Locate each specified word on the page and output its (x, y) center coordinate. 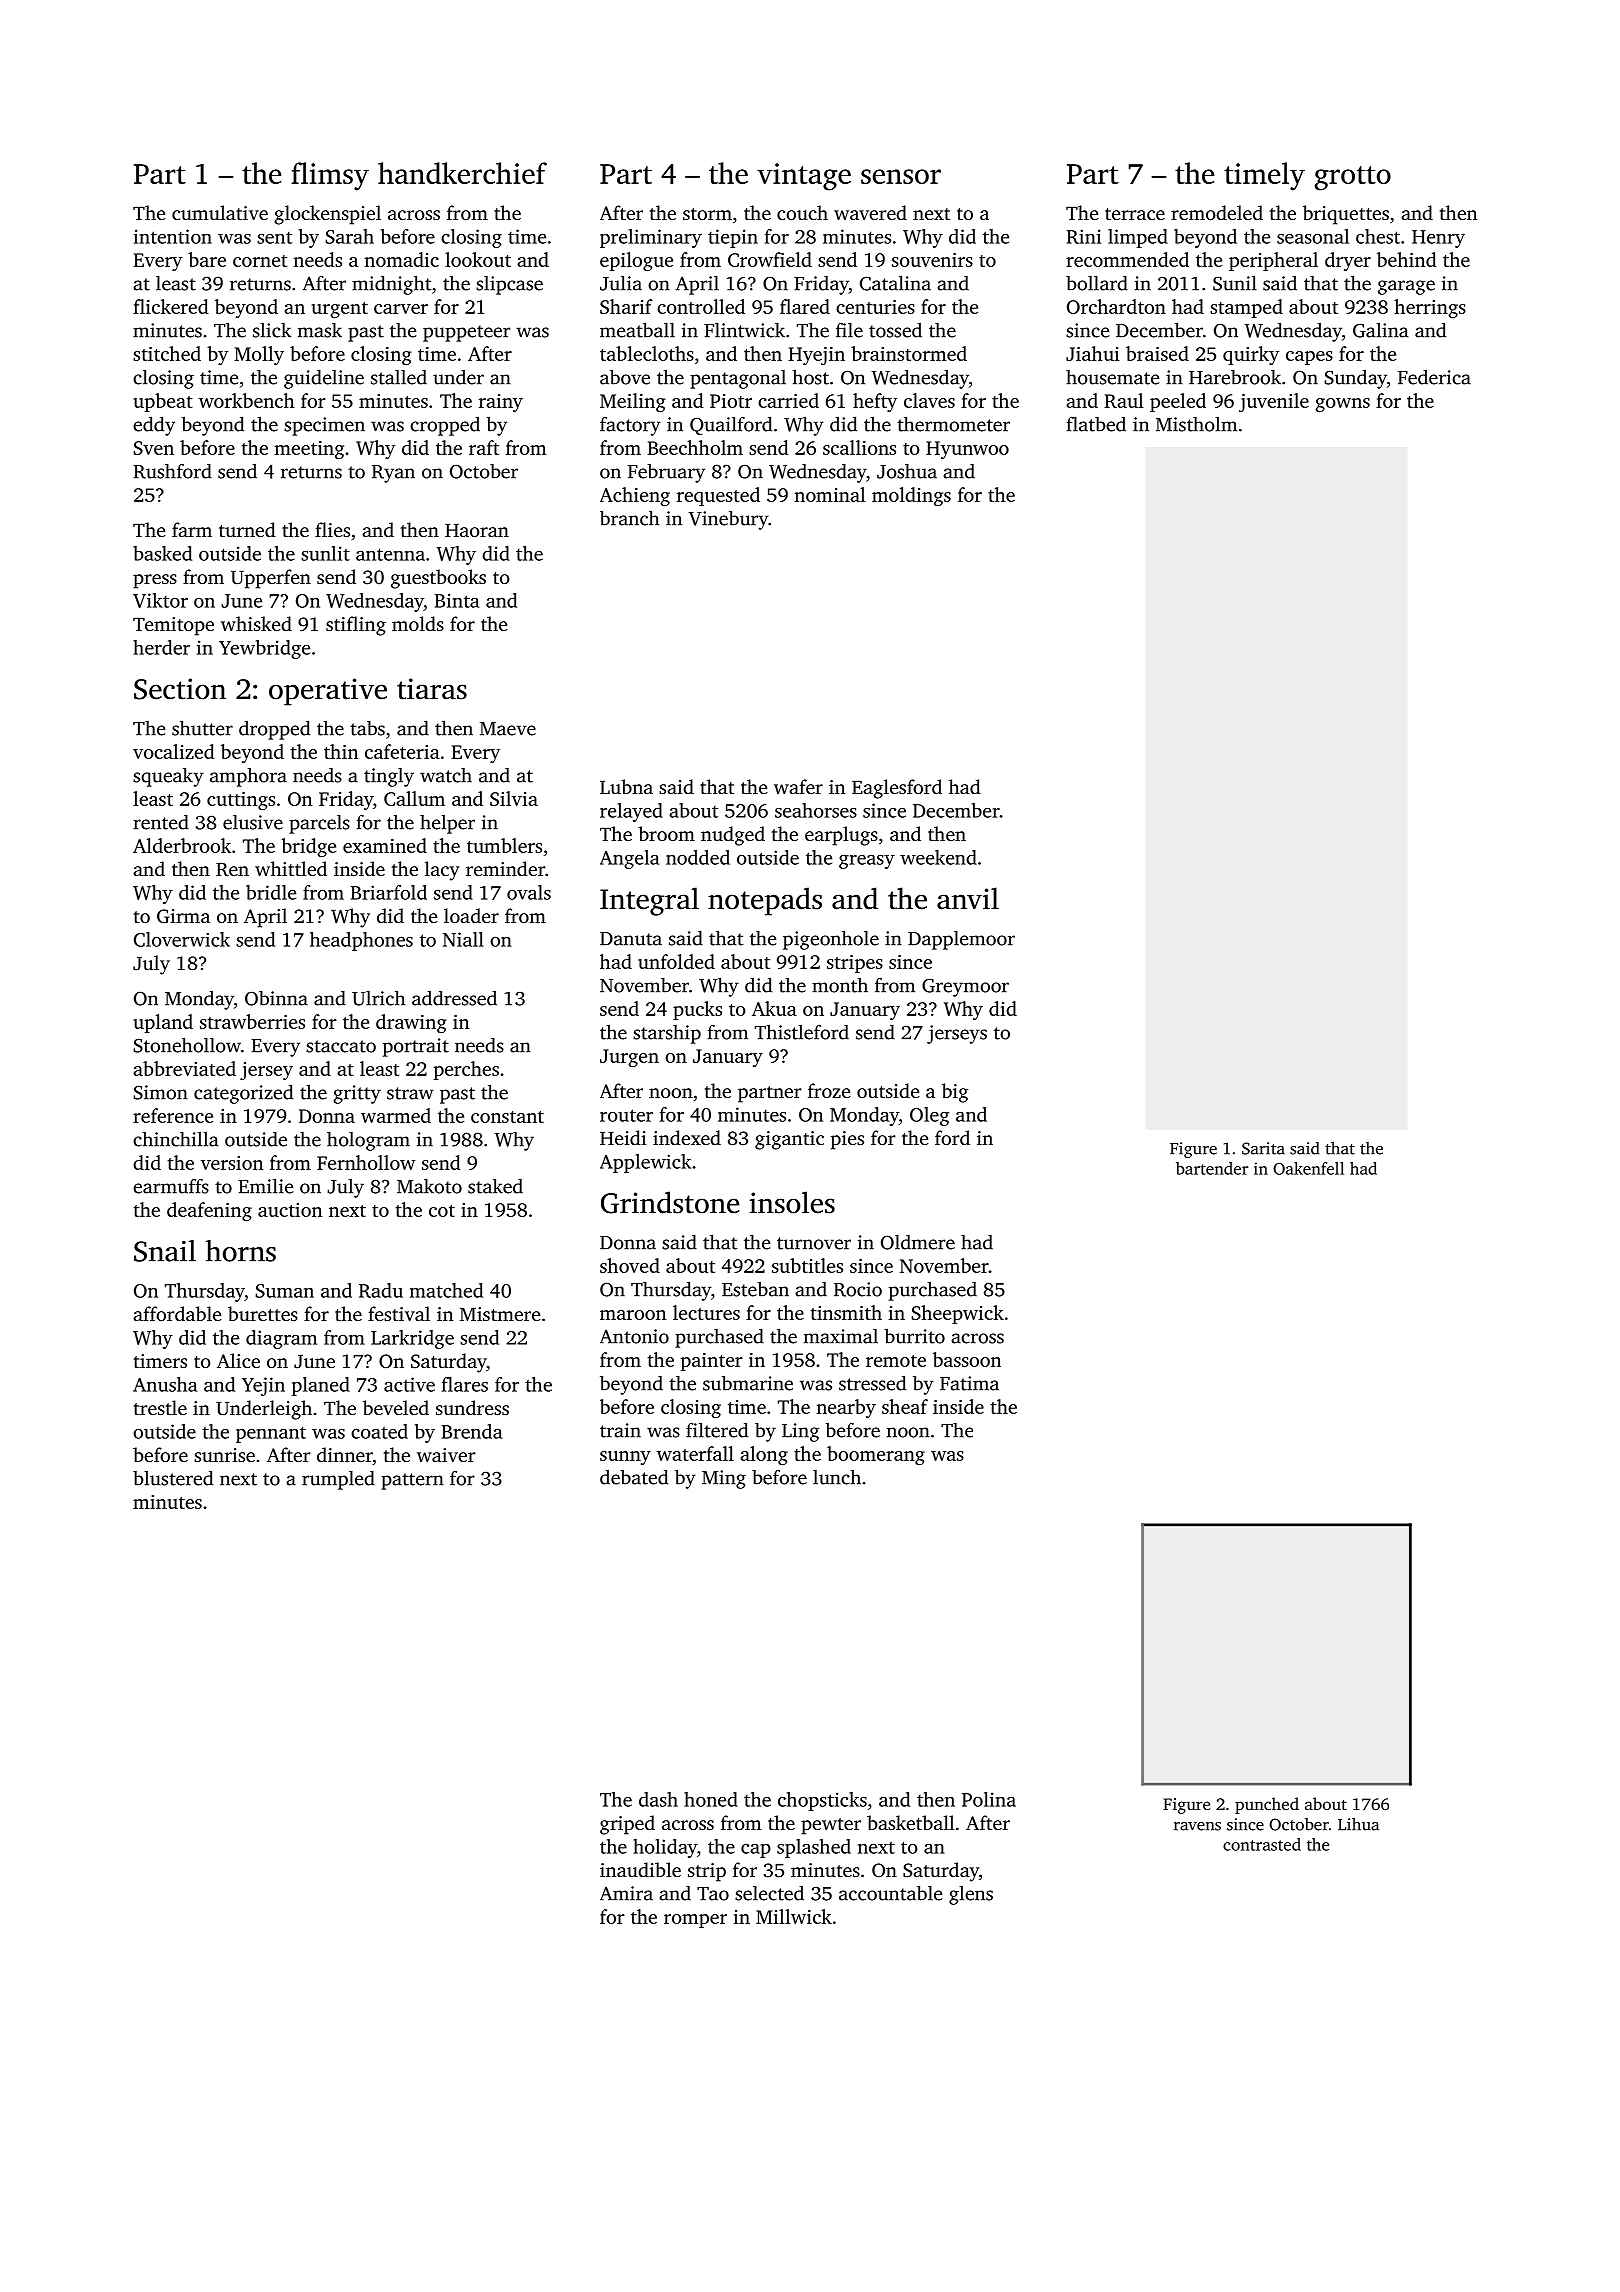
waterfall (695, 1453)
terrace (1135, 214)
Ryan (393, 474)
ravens (1197, 1826)
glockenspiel (327, 215)
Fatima (969, 1383)
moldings (911, 496)
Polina (989, 1799)
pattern (412, 1481)
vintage (804, 177)
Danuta (631, 939)
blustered (173, 1478)
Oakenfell (1308, 1168)
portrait (416, 1047)
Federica (1434, 377)
